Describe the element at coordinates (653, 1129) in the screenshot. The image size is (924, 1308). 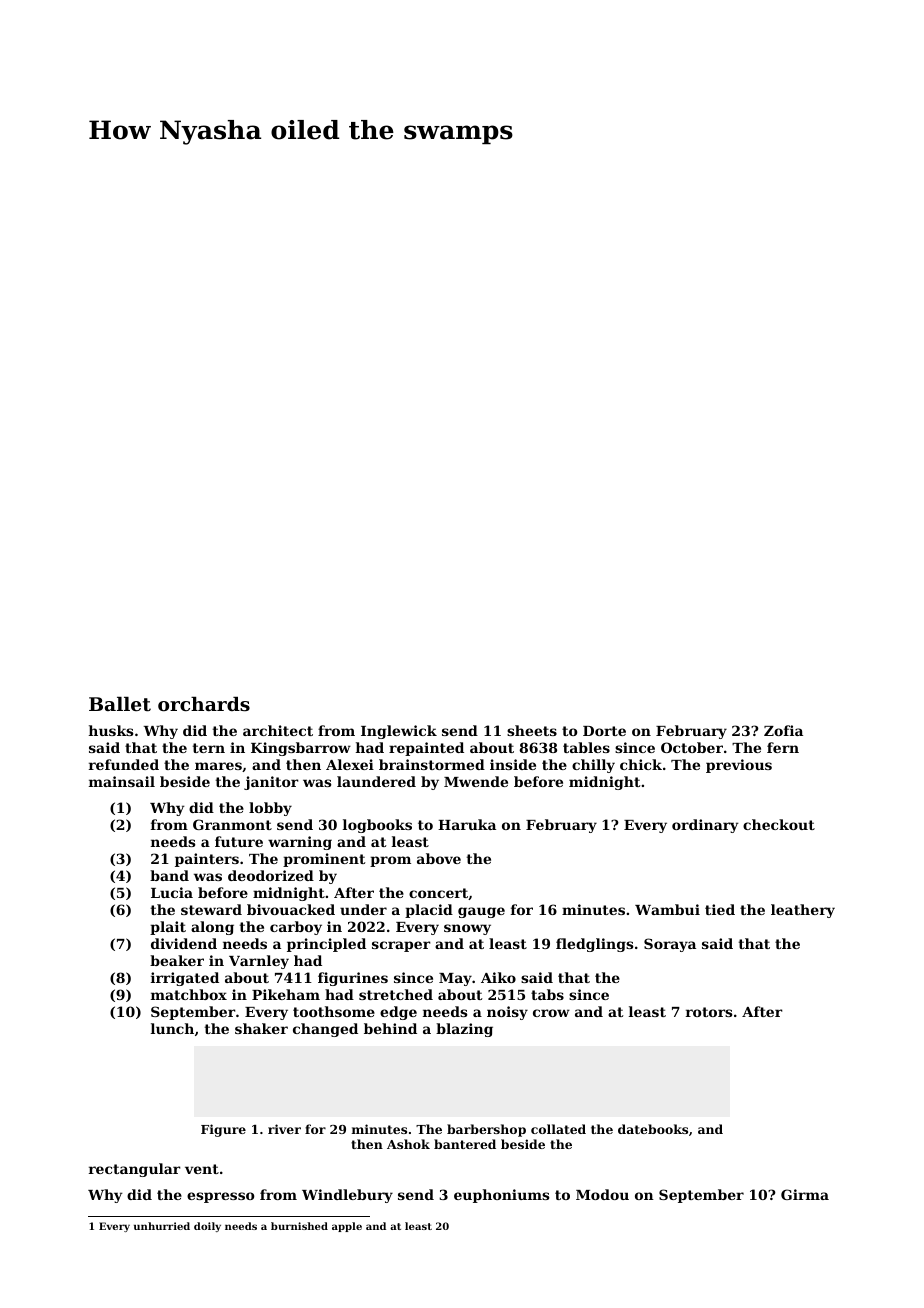
I see `datebooks` at that location.
